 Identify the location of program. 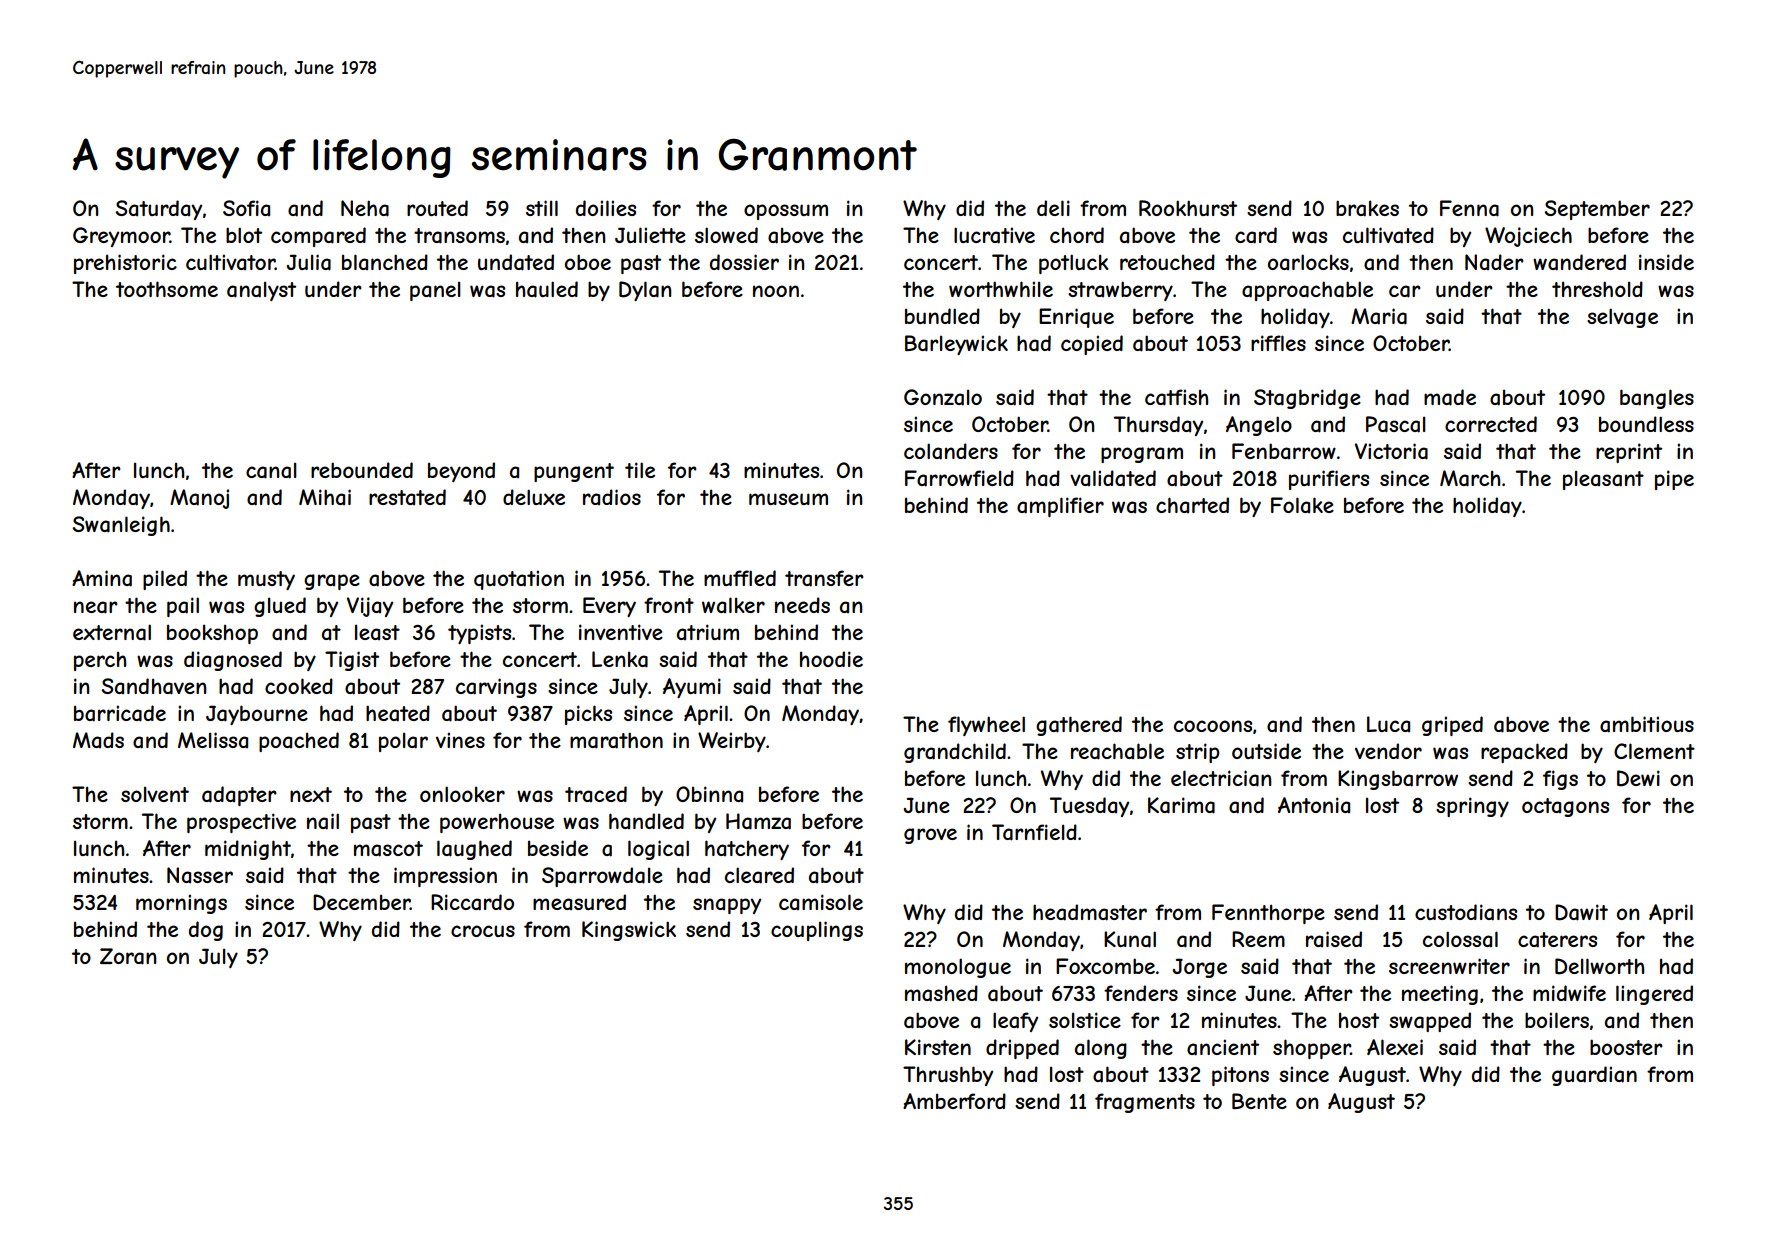
(1142, 455).
